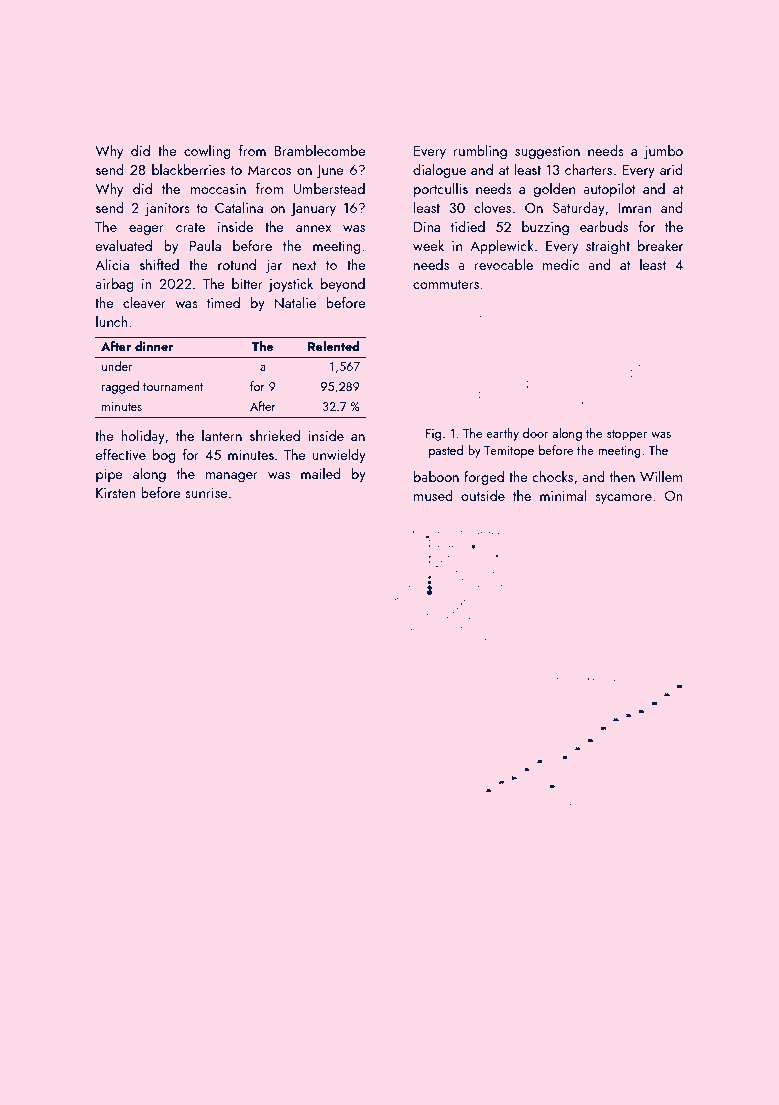  Describe the element at coordinates (446, 284) in the screenshot. I see `commuters` at that location.
